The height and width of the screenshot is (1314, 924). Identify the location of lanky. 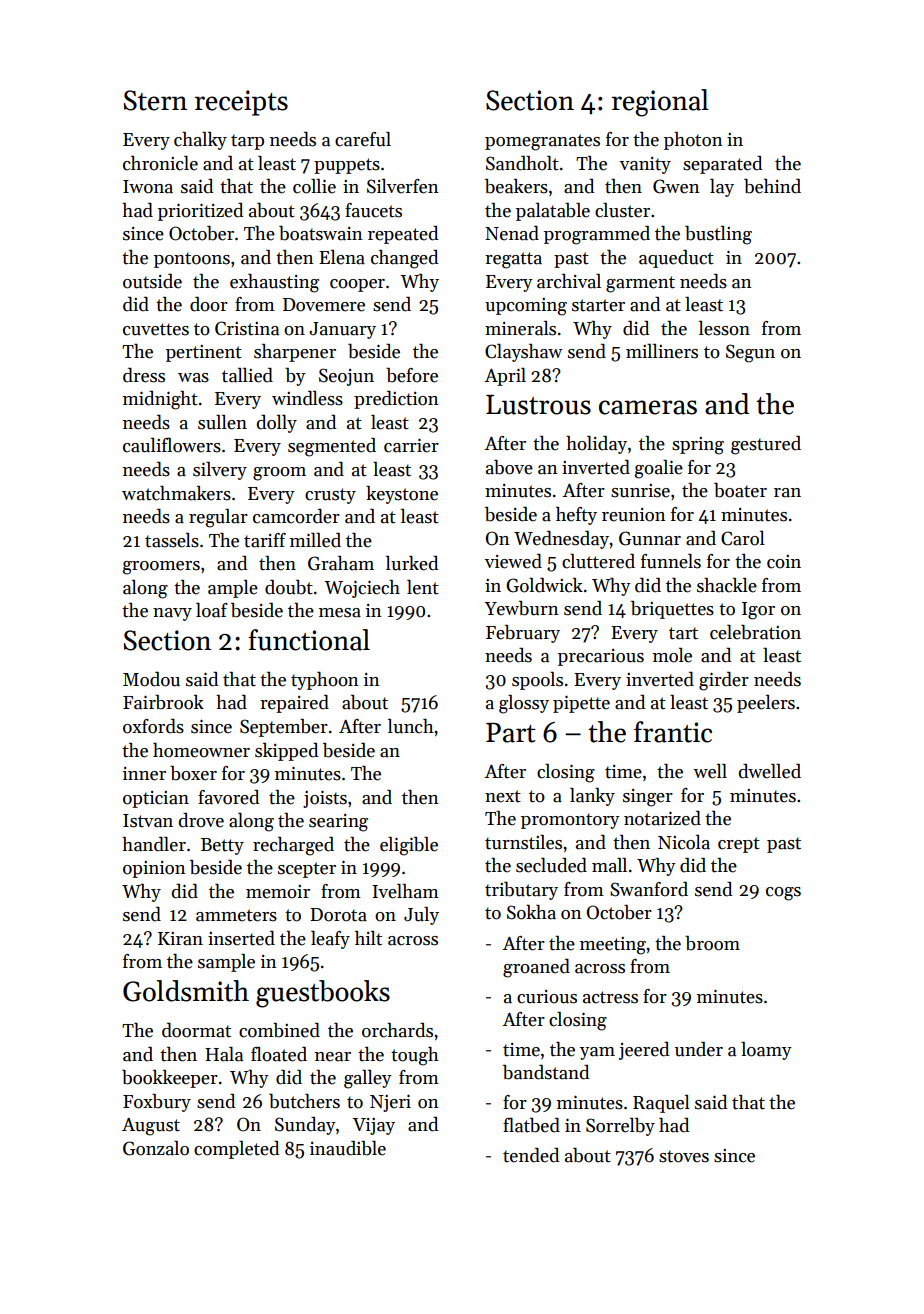
(592, 797).
